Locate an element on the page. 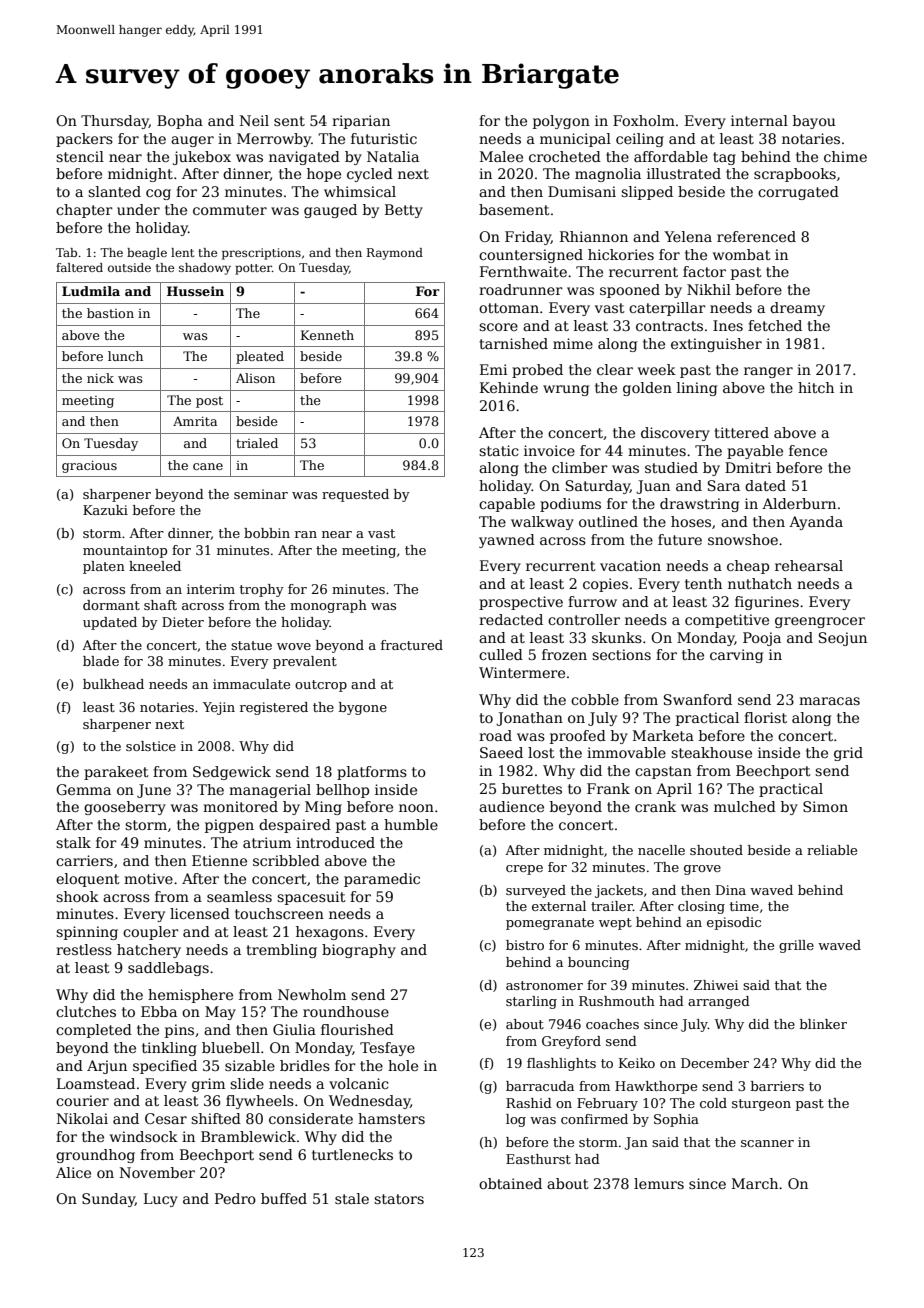 This document has width=924, height=1308. November is located at coordinates (157, 1172).
